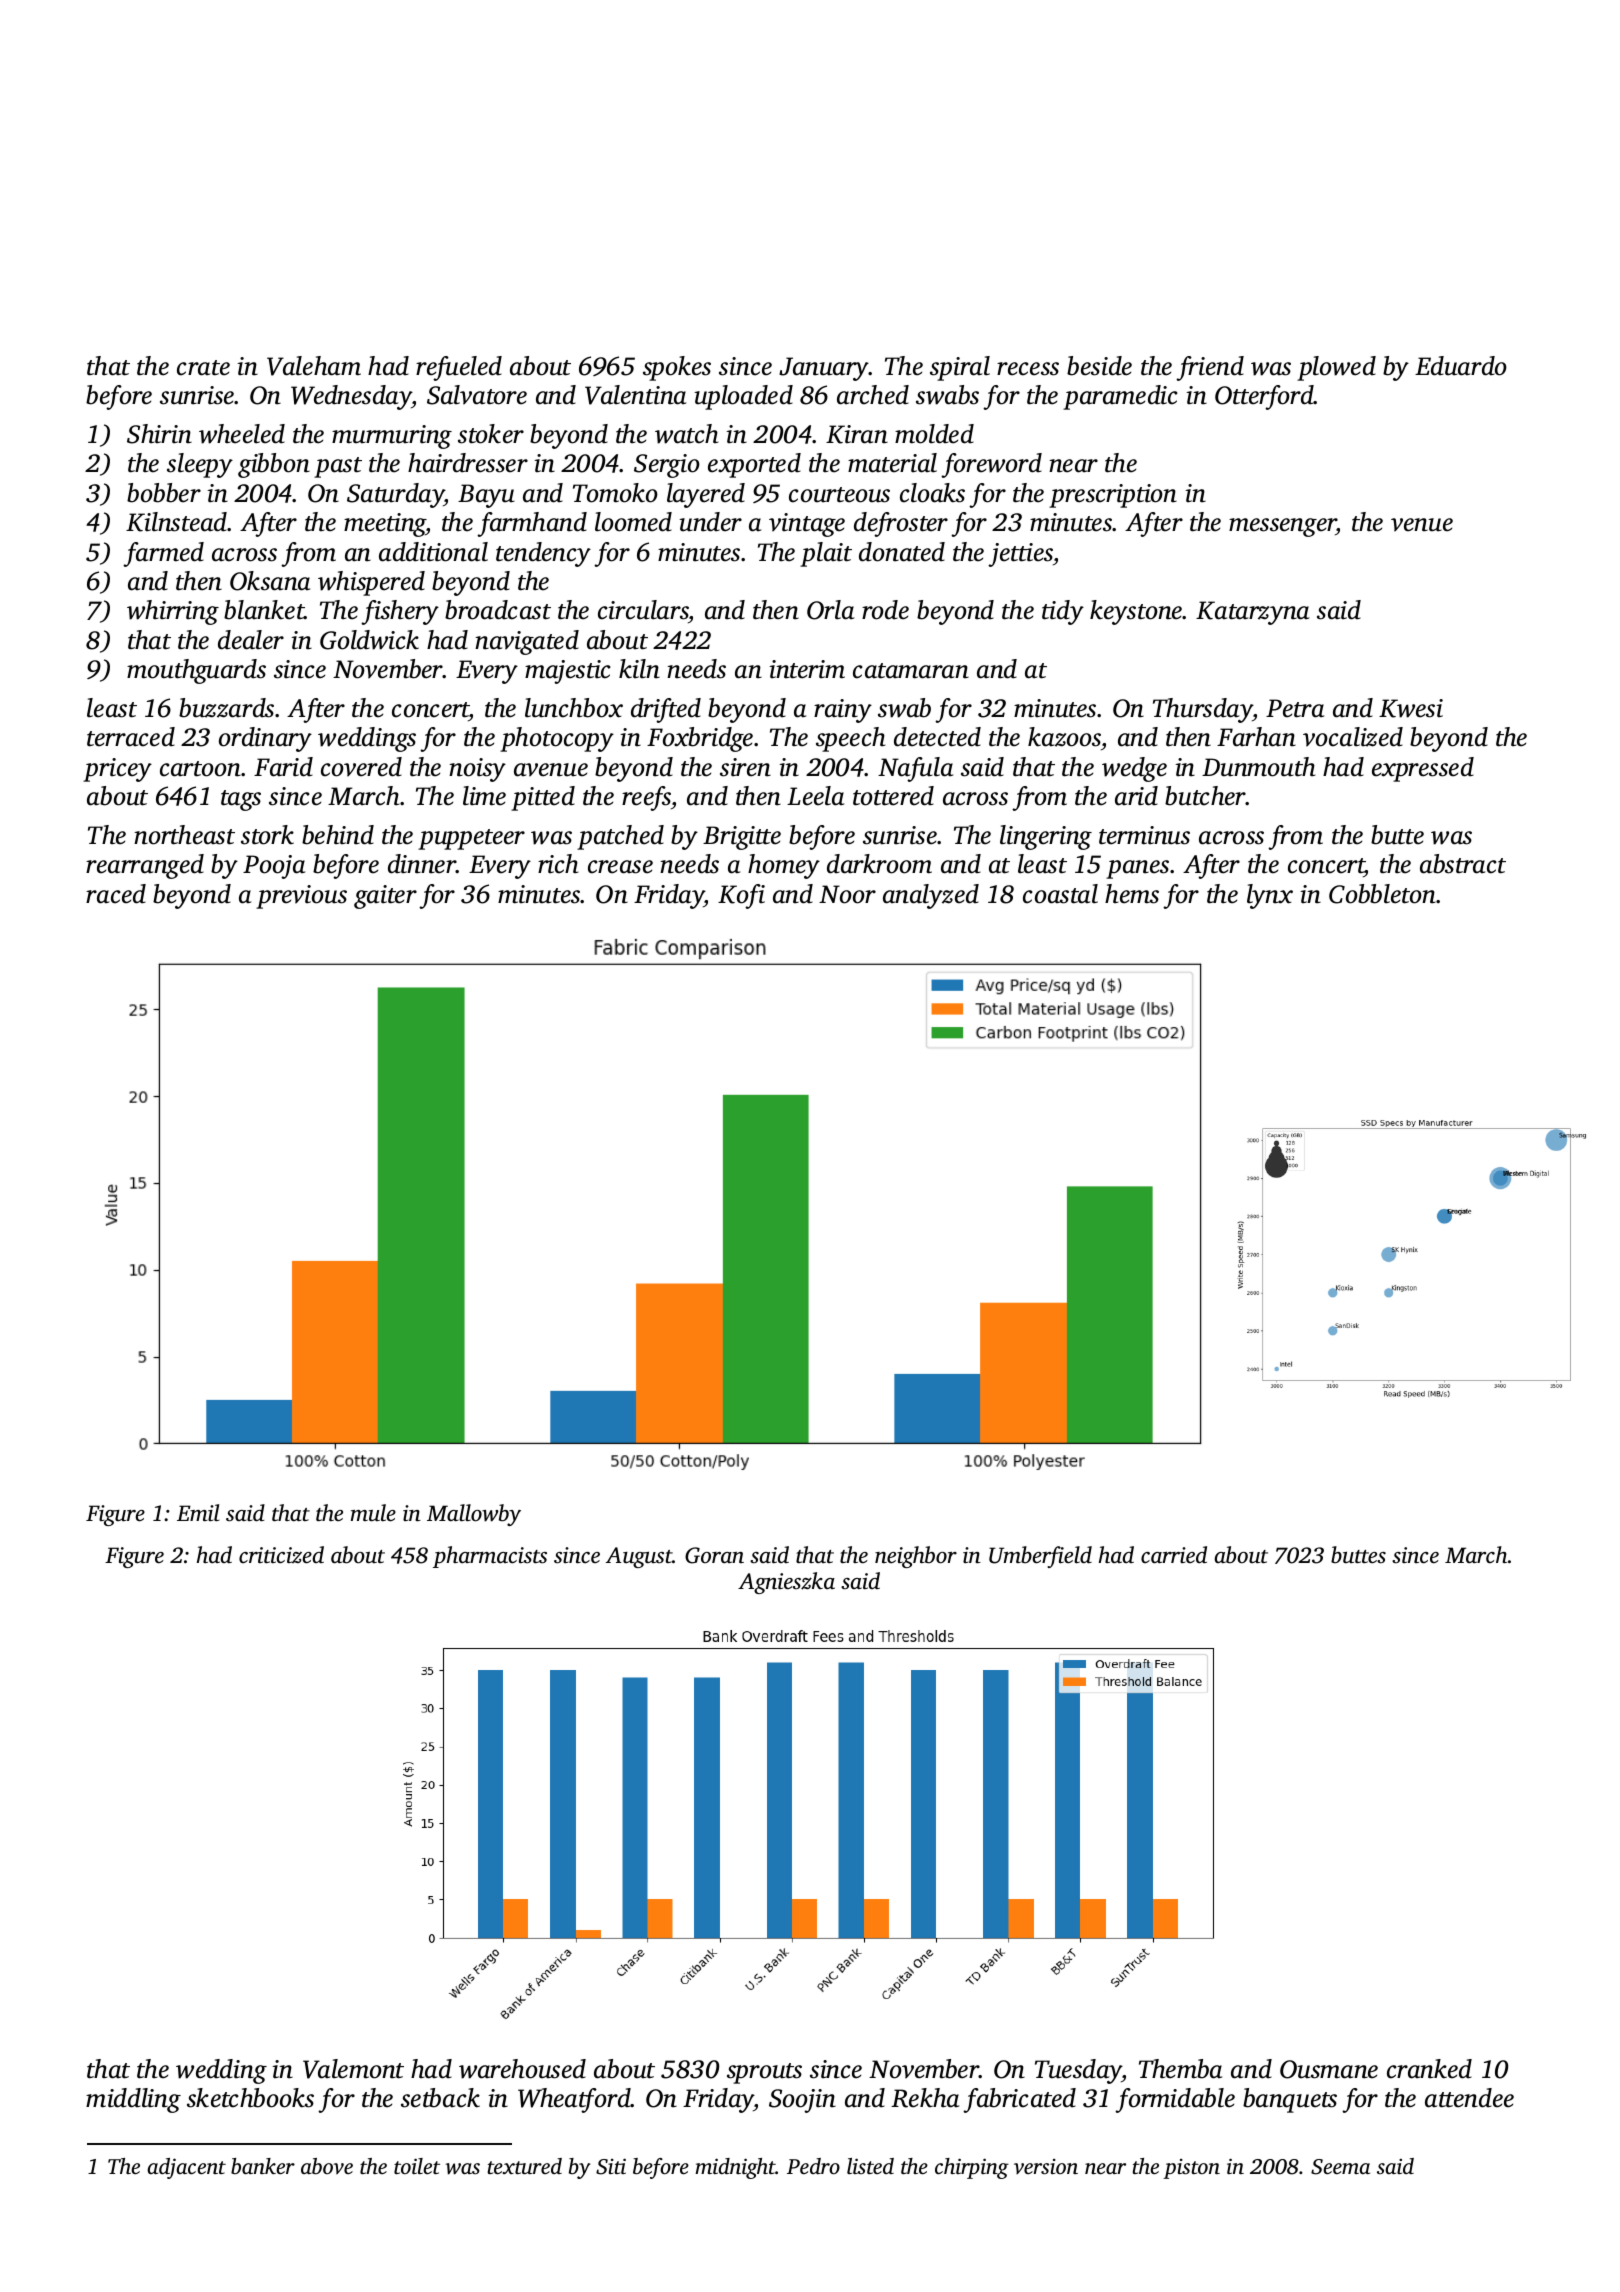  Describe the element at coordinates (1174, 1555) in the screenshot. I see `carried` at that location.
